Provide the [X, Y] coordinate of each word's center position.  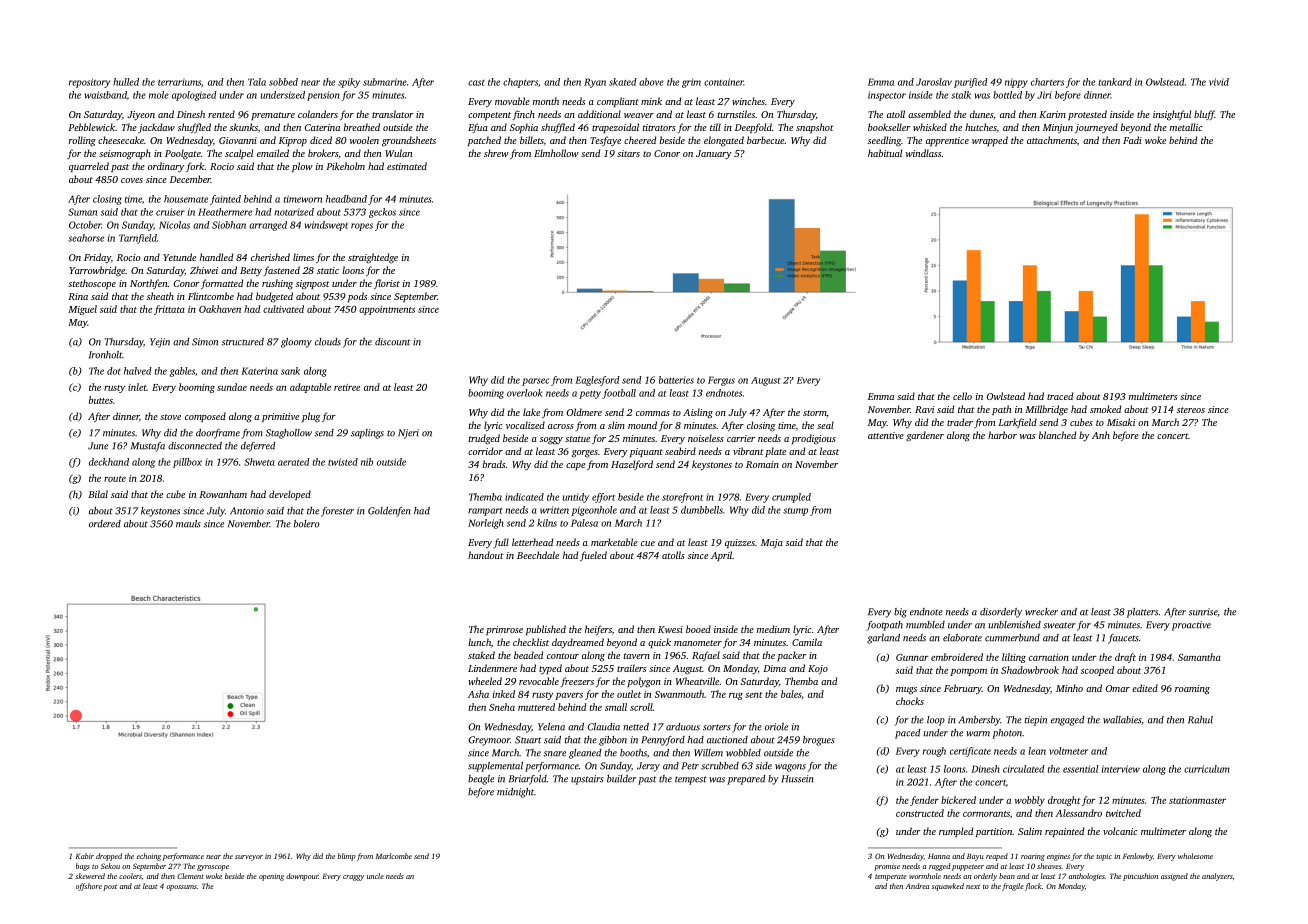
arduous [683, 727]
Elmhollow [556, 153]
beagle [481, 780]
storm [815, 414]
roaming [1192, 690]
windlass [923, 153]
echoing [149, 857]
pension [323, 96]
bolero [307, 524]
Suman [82, 212]
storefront [682, 498]
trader [960, 422]
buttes [101, 400]
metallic [1186, 127]
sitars [628, 153]
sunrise [1203, 612]
